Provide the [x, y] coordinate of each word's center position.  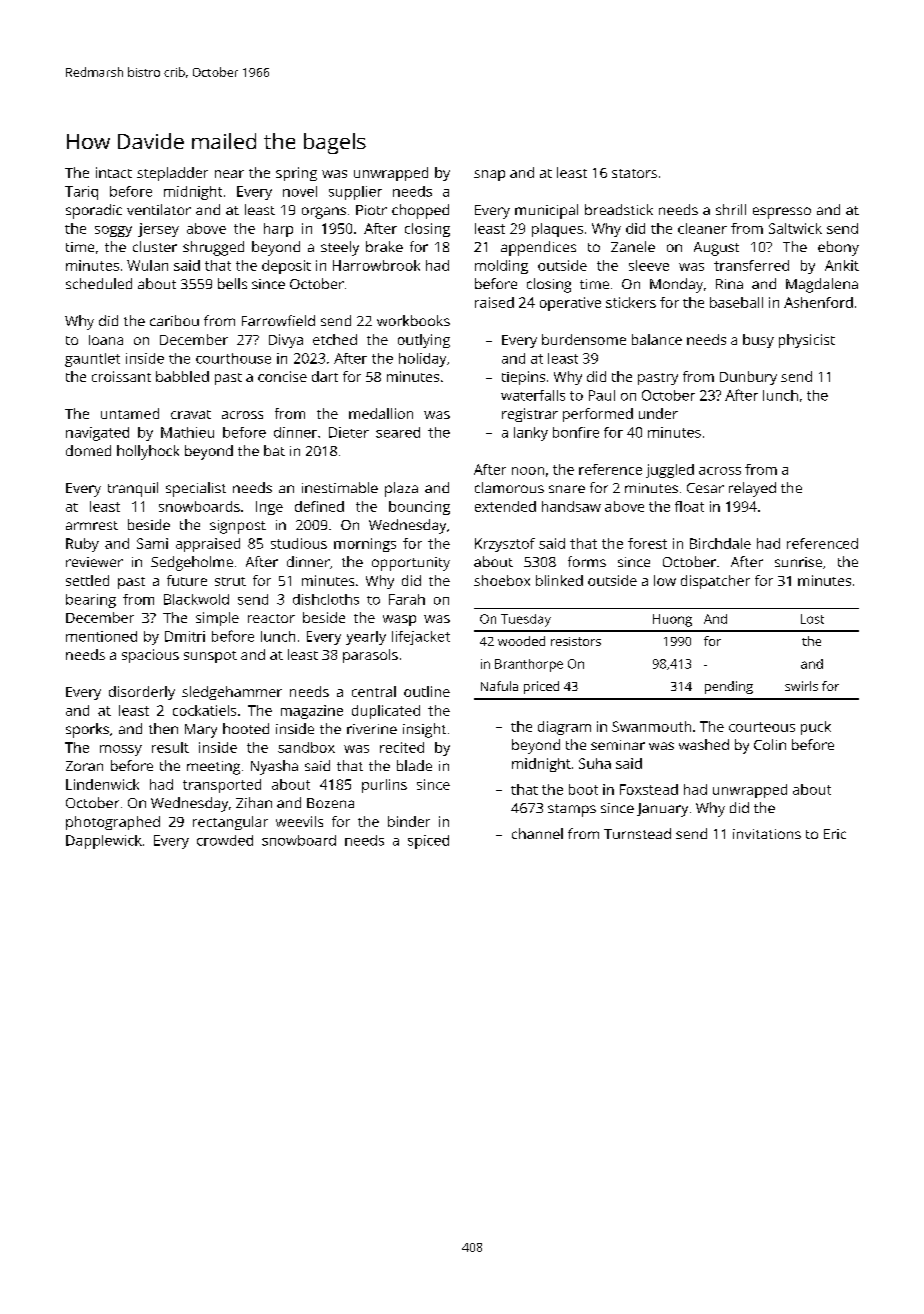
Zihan [254, 802]
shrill [731, 209]
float [689, 506]
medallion [381, 413]
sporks [87, 730]
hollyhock [148, 452]
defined [319, 506]
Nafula [499, 686]
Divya [286, 341]
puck [816, 728]
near [229, 174]
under [658, 413]
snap [489, 175]
